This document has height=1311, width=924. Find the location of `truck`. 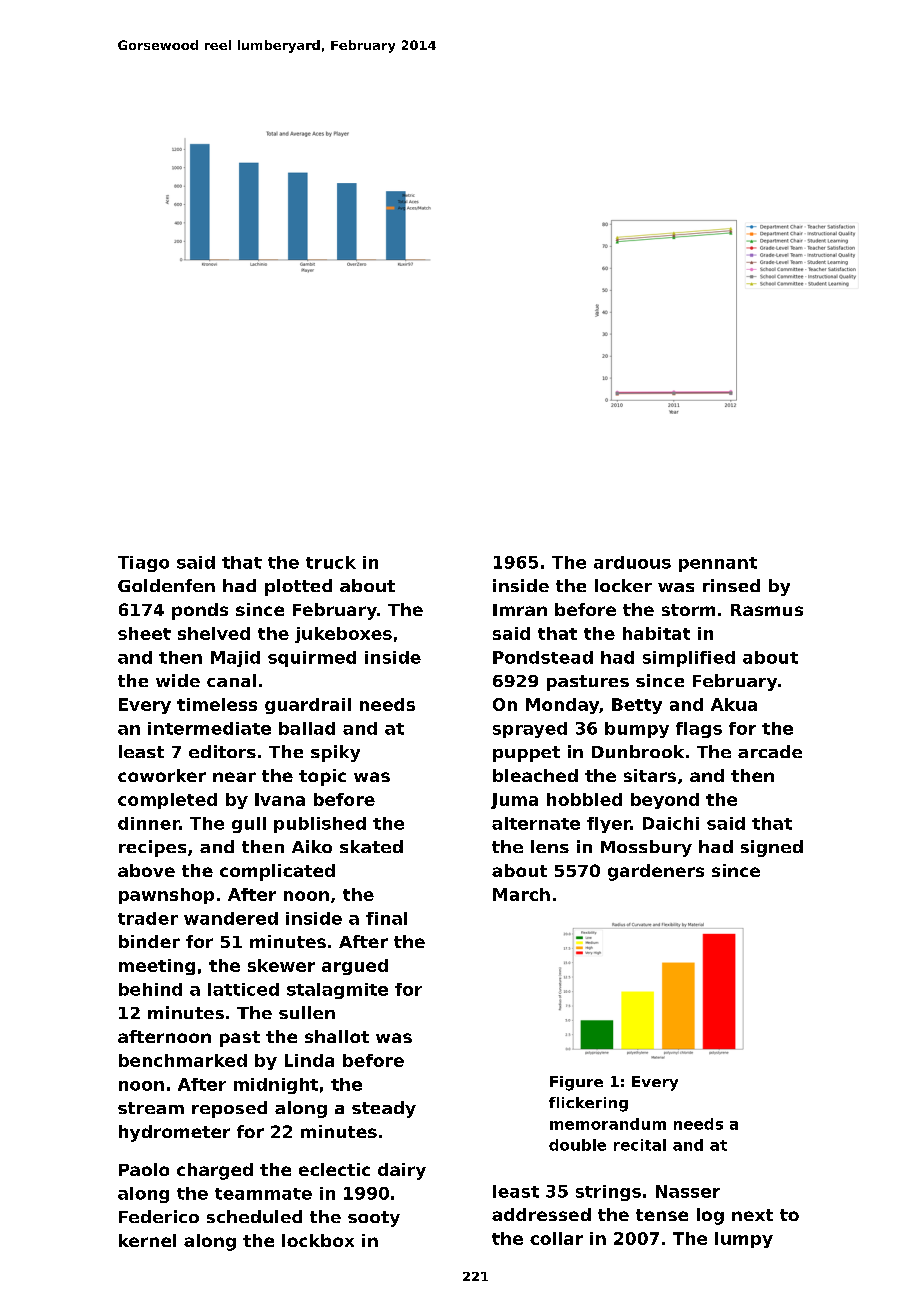

truck is located at coordinates (331, 562).
